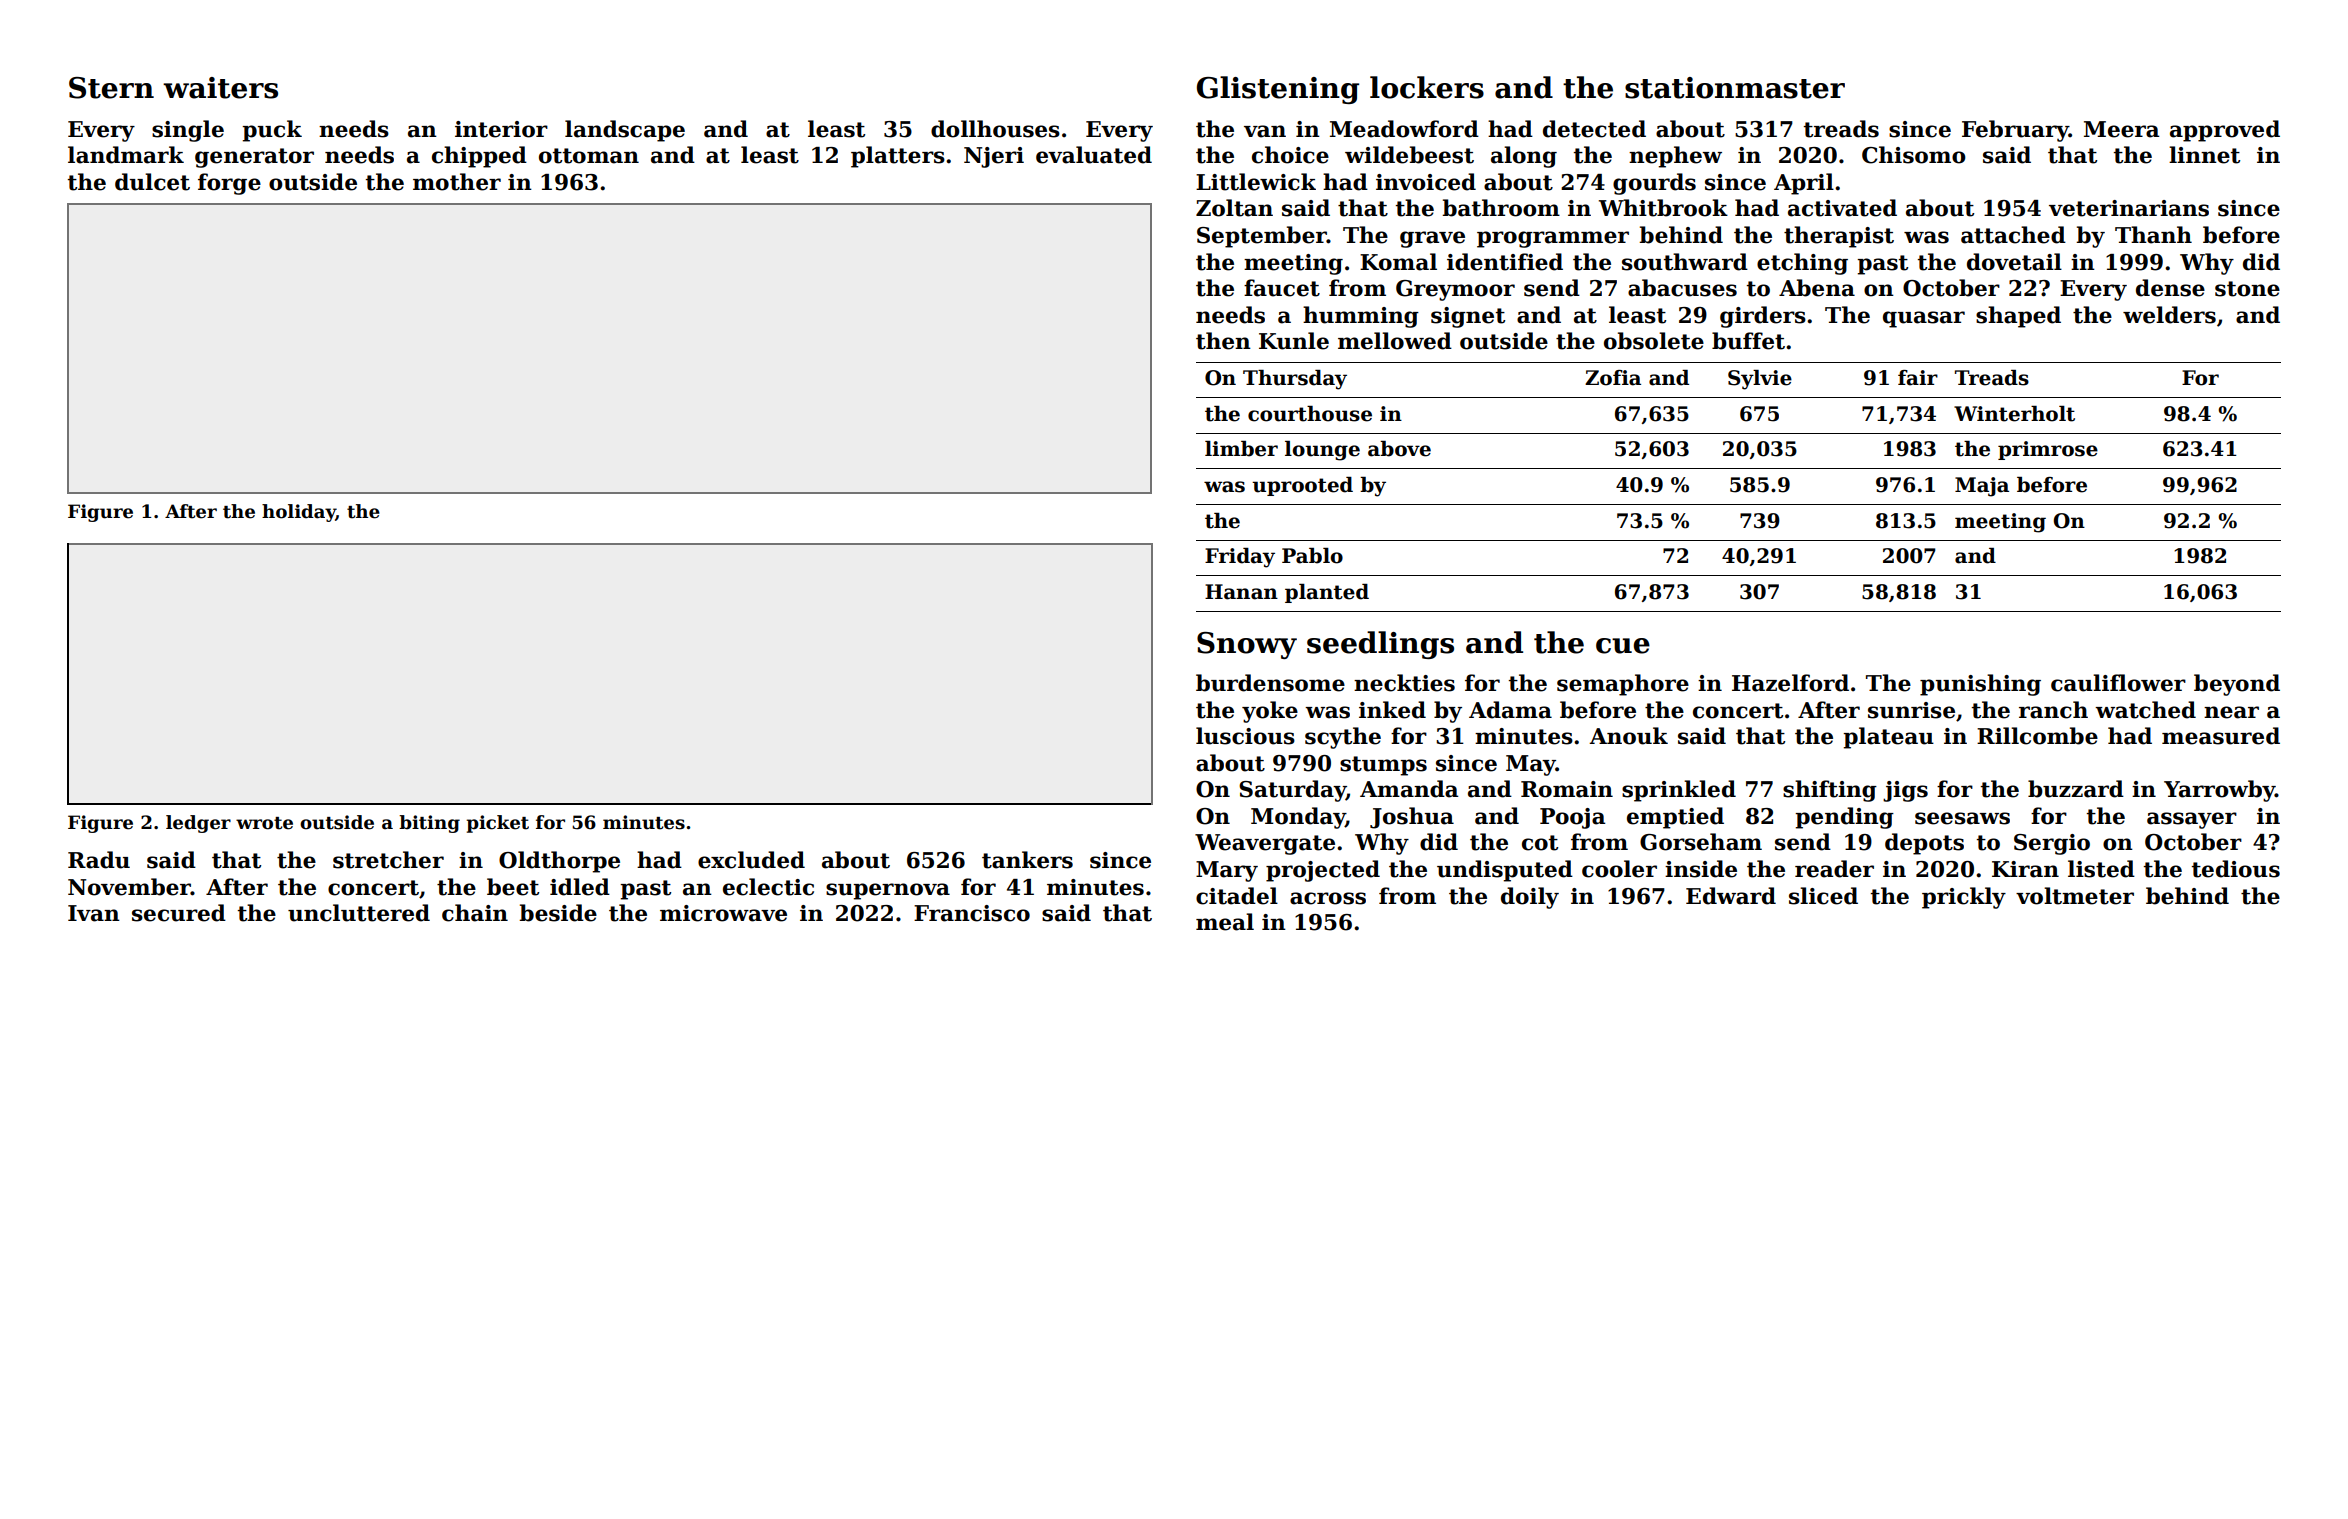 Image resolution: width=2348 pixels, height=1519 pixels. I want to click on forge, so click(229, 184).
